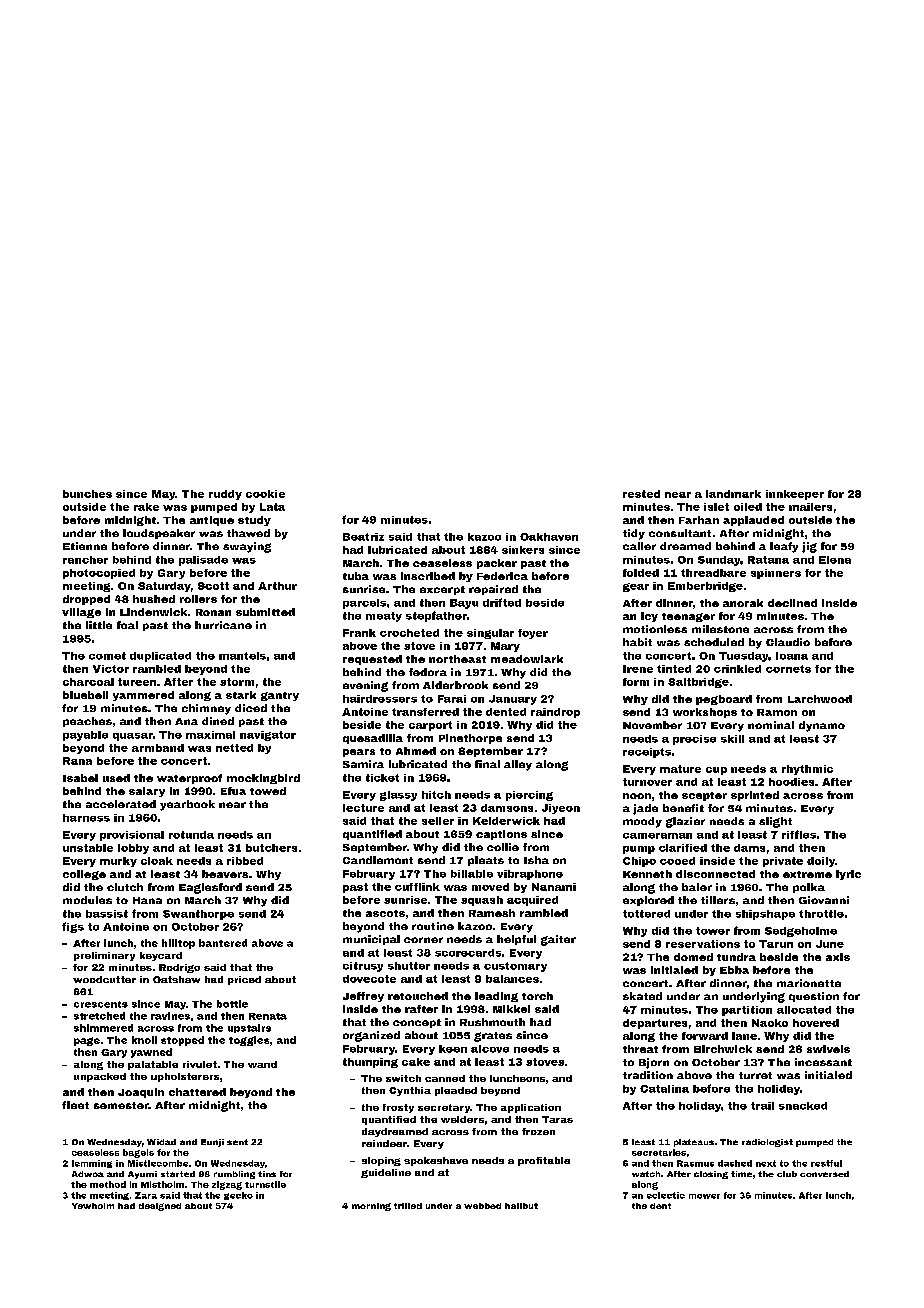  What do you see at coordinates (380, 699) in the screenshot?
I see `hairdressers` at bounding box center [380, 699].
